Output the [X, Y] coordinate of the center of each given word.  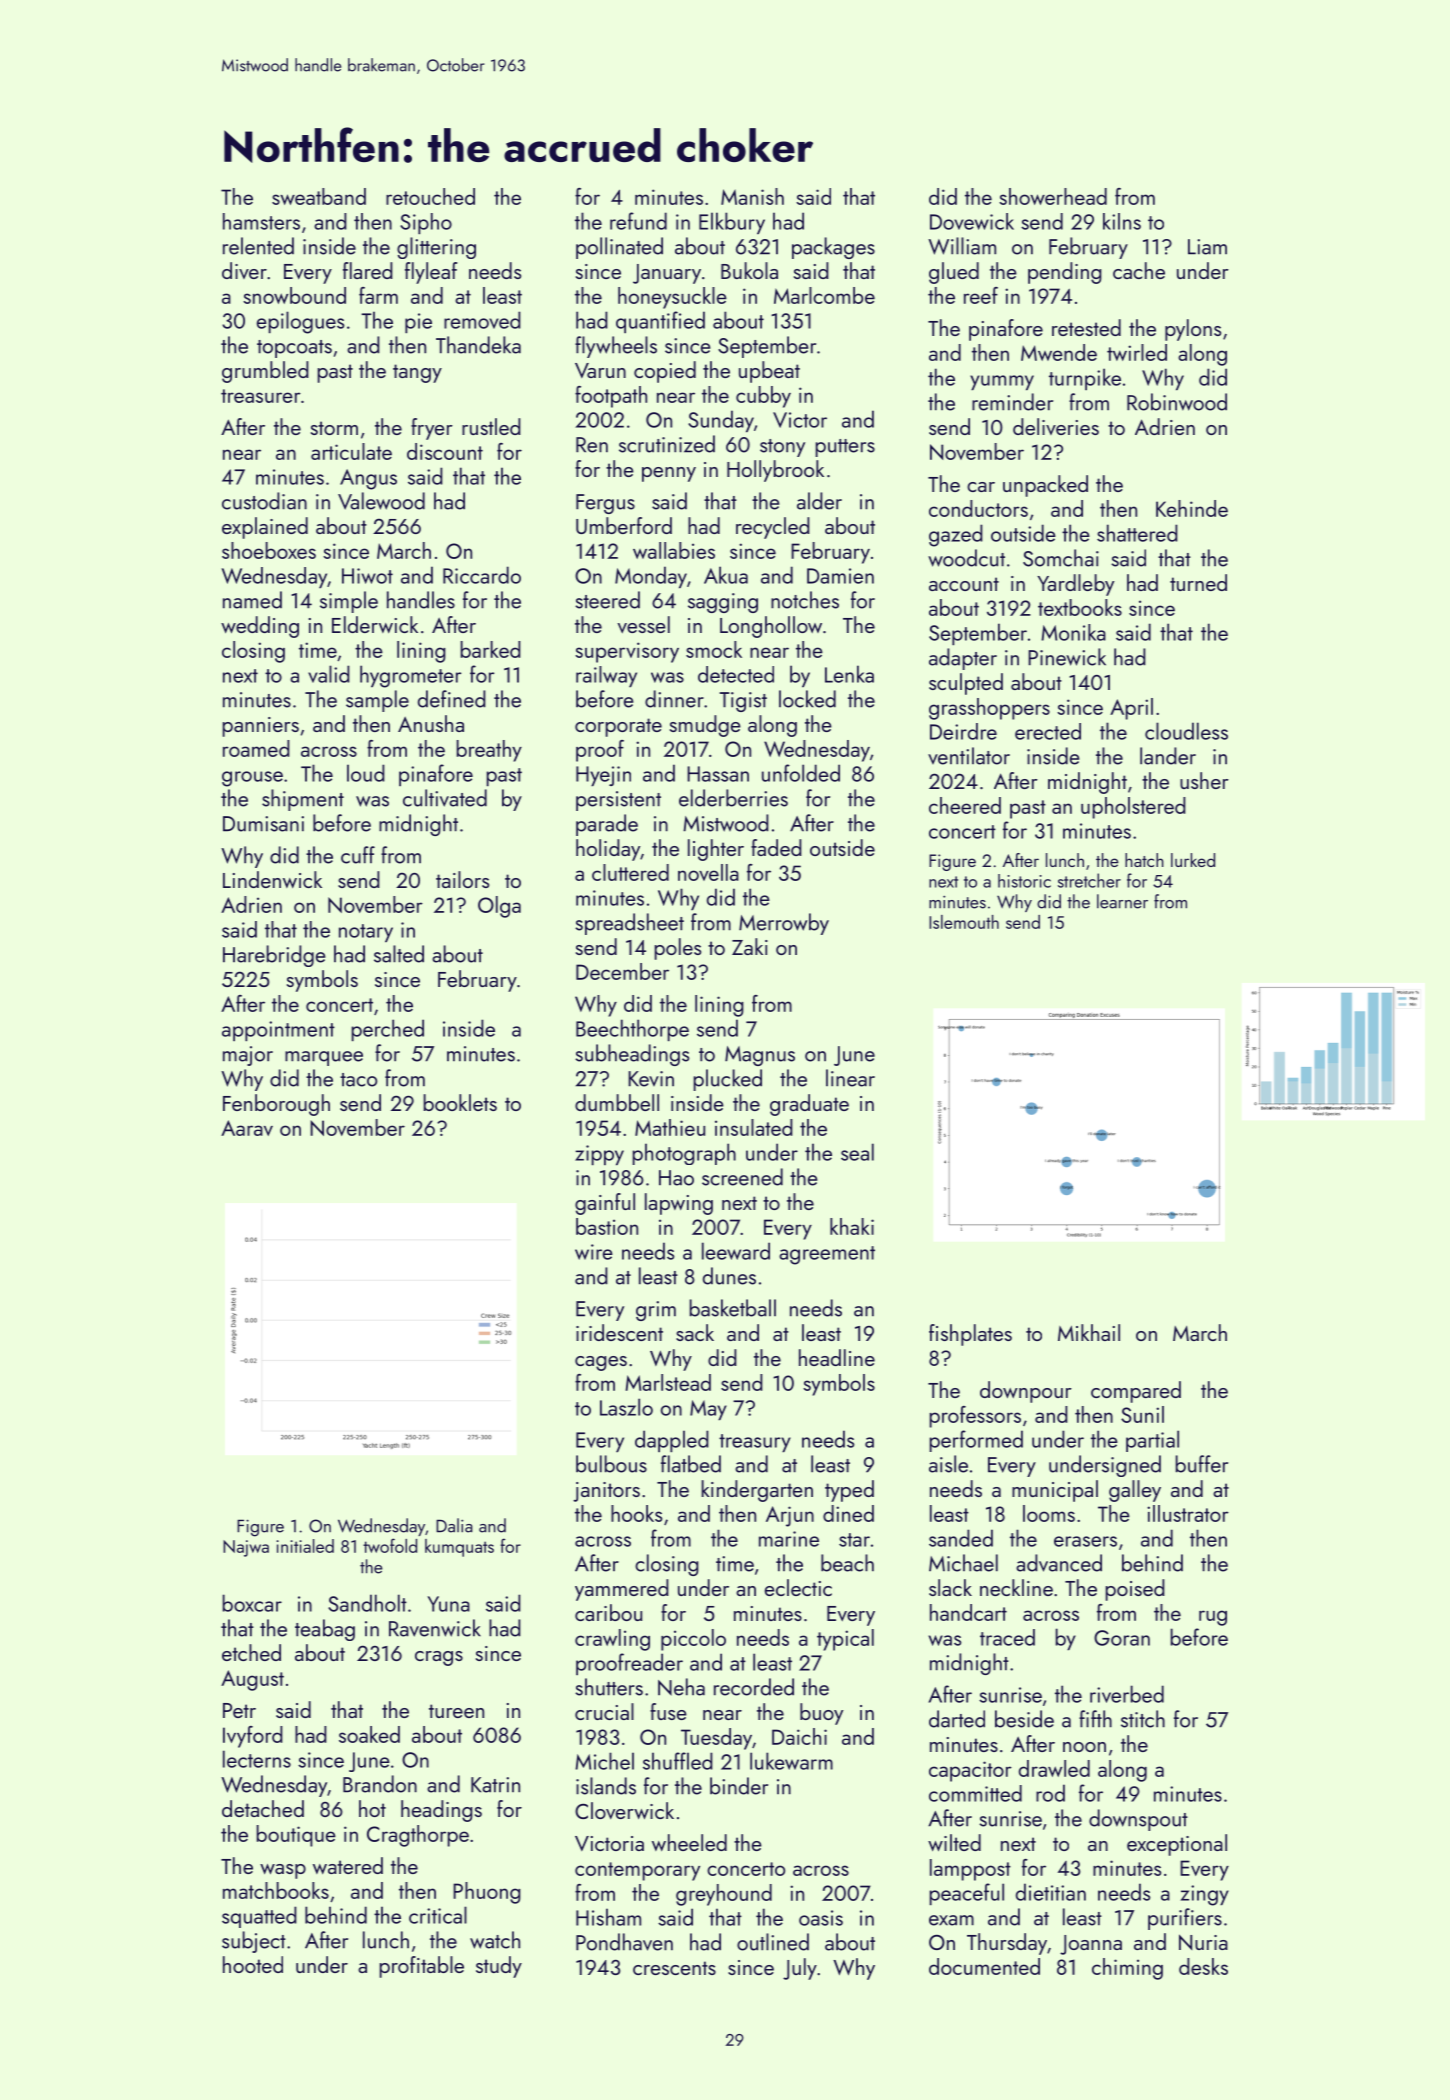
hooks [636, 1513]
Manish [752, 196]
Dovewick [972, 221]
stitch [1143, 1719]
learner [1122, 901]
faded [776, 847]
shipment [303, 800]
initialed [305, 1546]
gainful [605, 1204]
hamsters [261, 221]
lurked [1193, 860]
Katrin [495, 1785]
